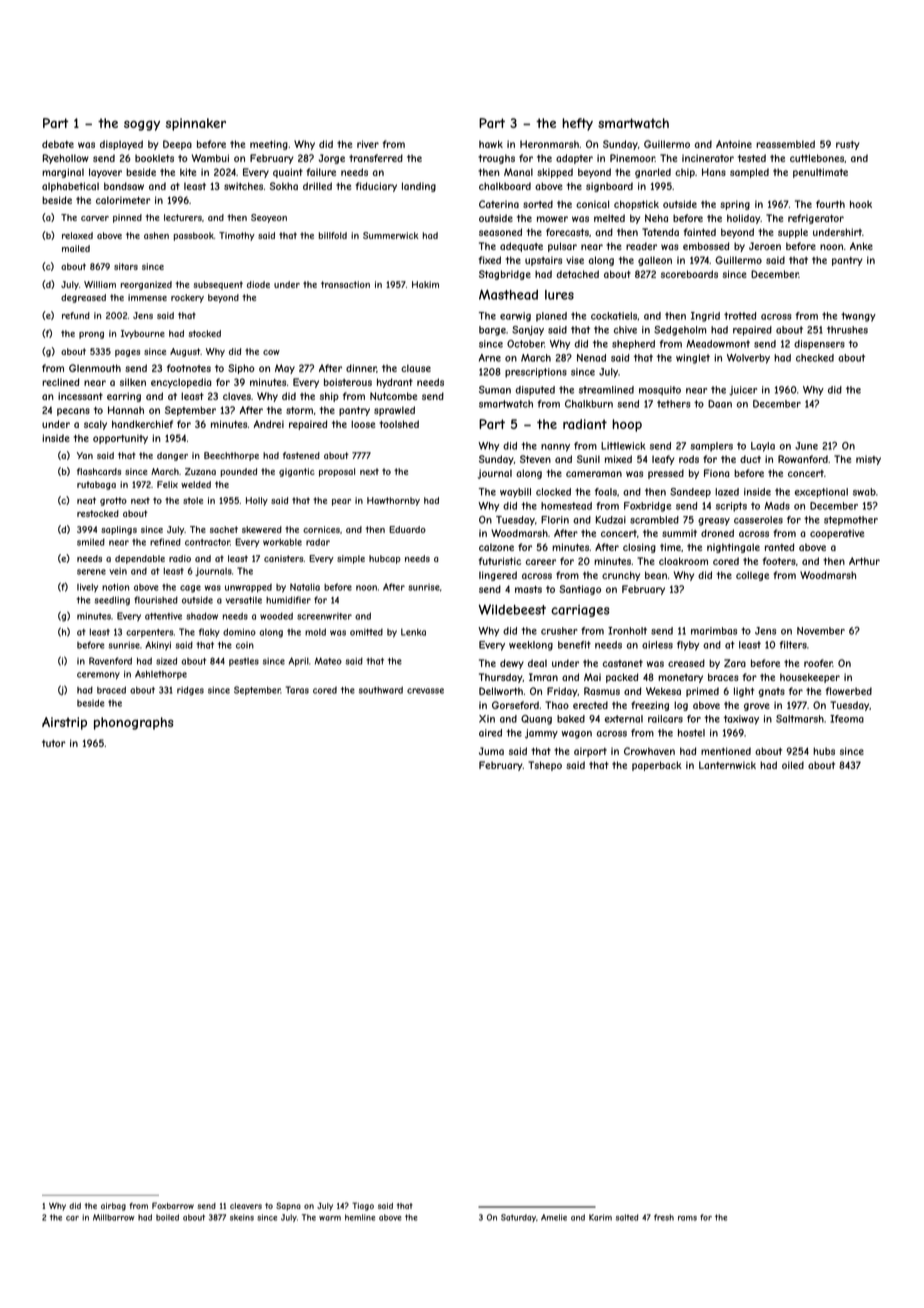 This screenshot has width=924, height=1308. I want to click on ceremony, so click(98, 676).
